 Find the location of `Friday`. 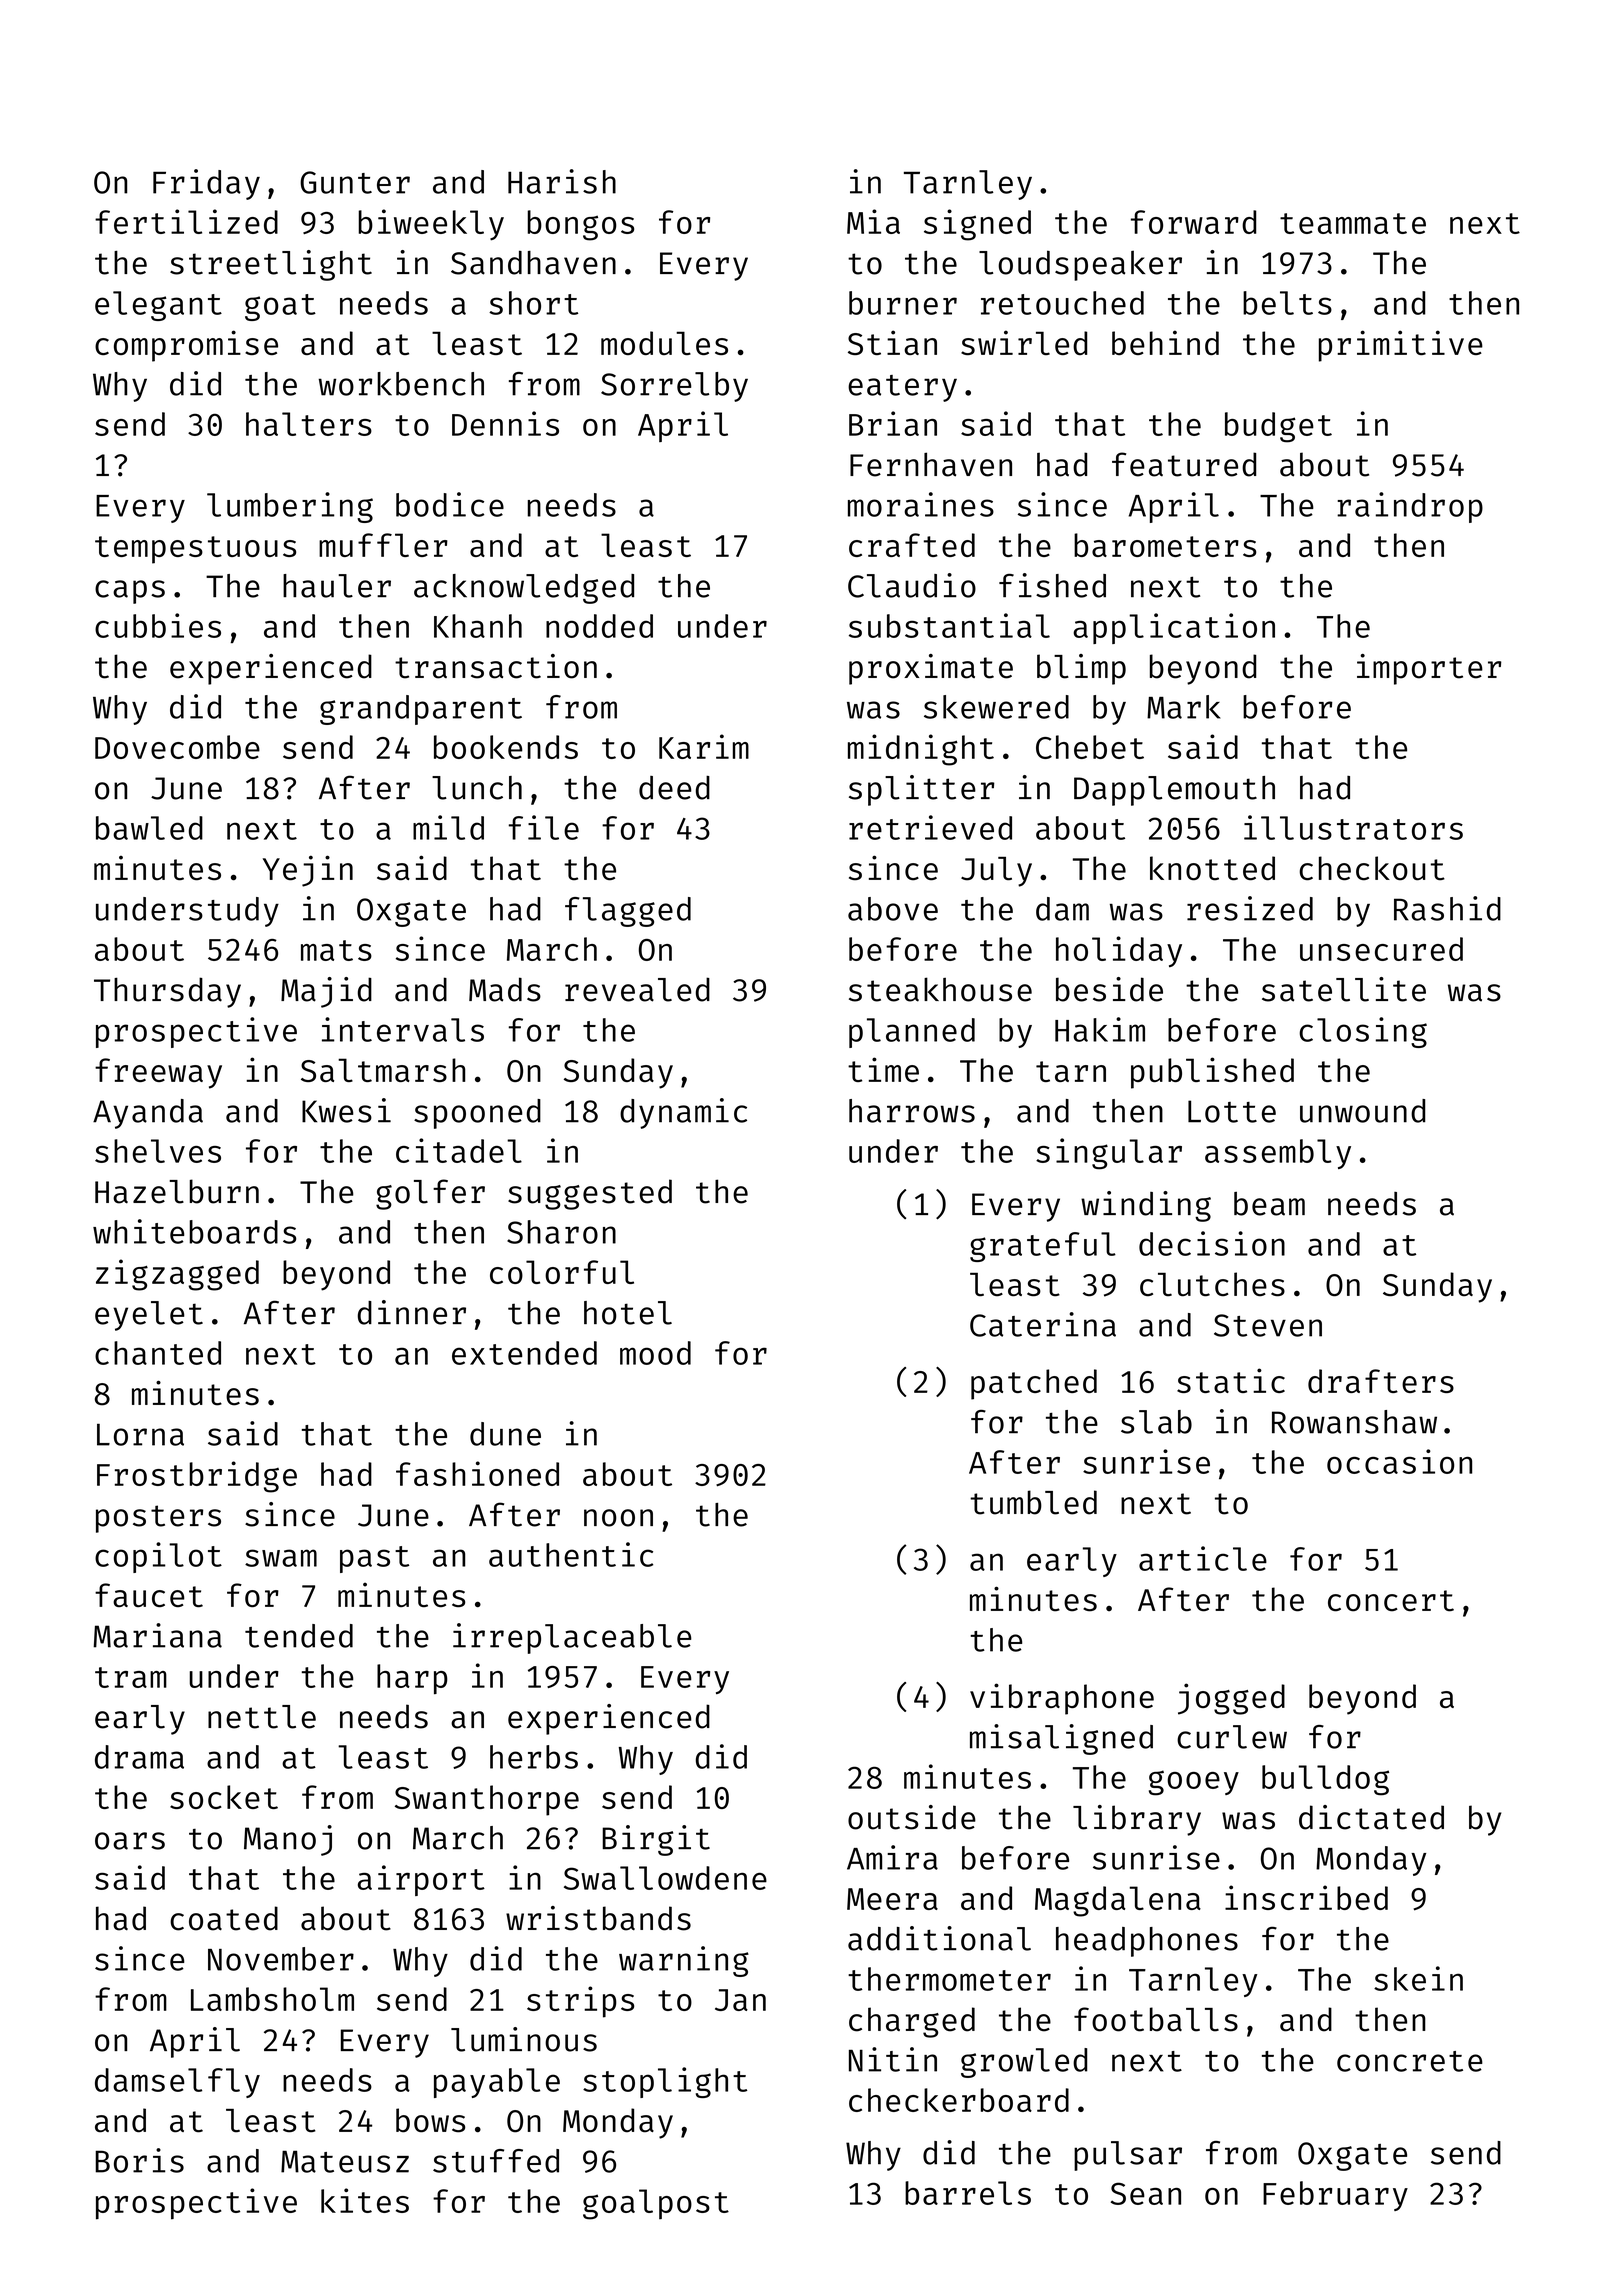

Friday is located at coordinates (206, 184).
